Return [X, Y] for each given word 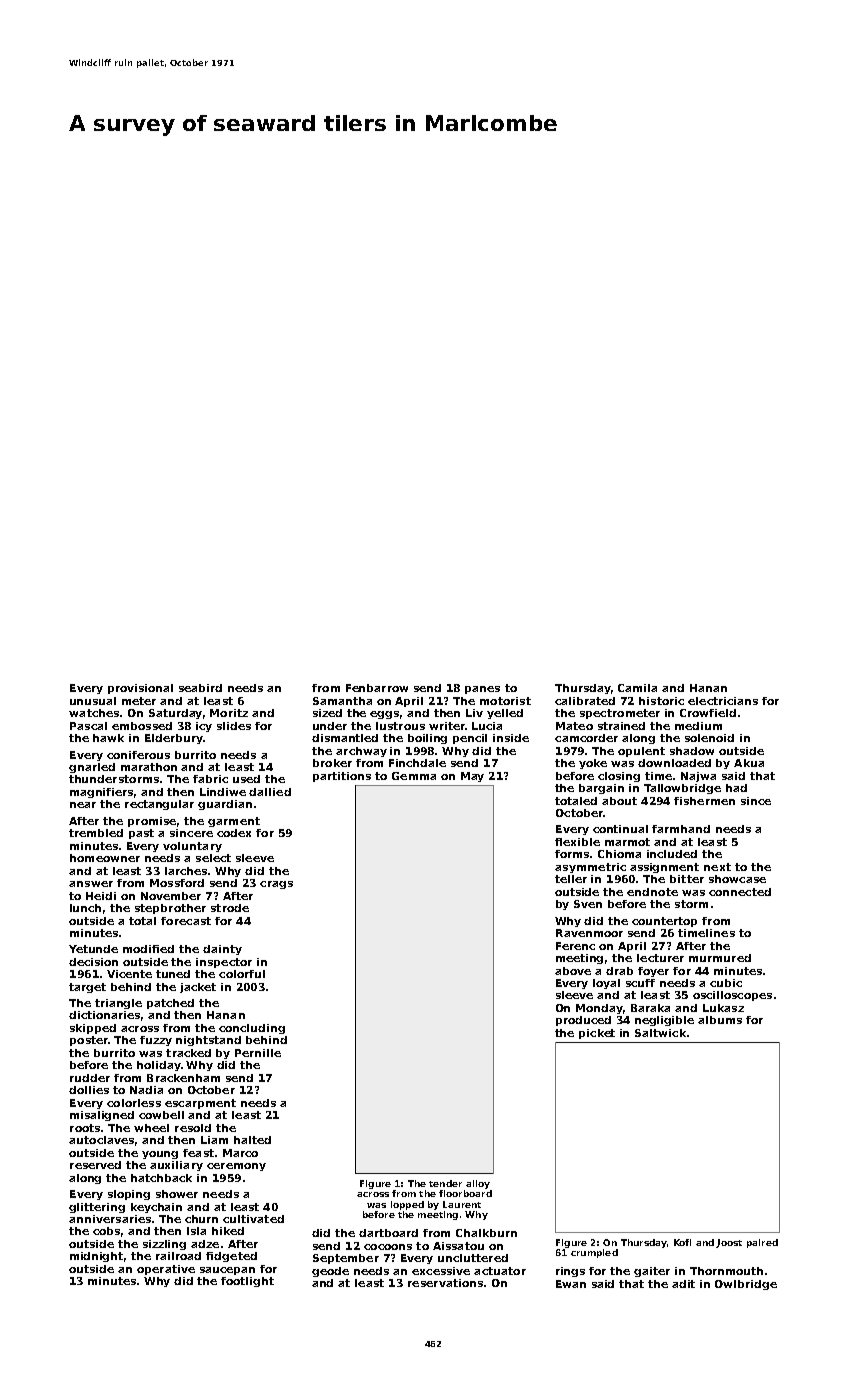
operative [166, 1270]
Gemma [414, 776]
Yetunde [93, 949]
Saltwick [660, 1033]
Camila [637, 688]
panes [482, 690]
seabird [200, 688]
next [717, 867]
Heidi [101, 896]
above [573, 971]
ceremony [236, 1167]
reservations [445, 1283]
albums [720, 1020]
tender [445, 1183]
